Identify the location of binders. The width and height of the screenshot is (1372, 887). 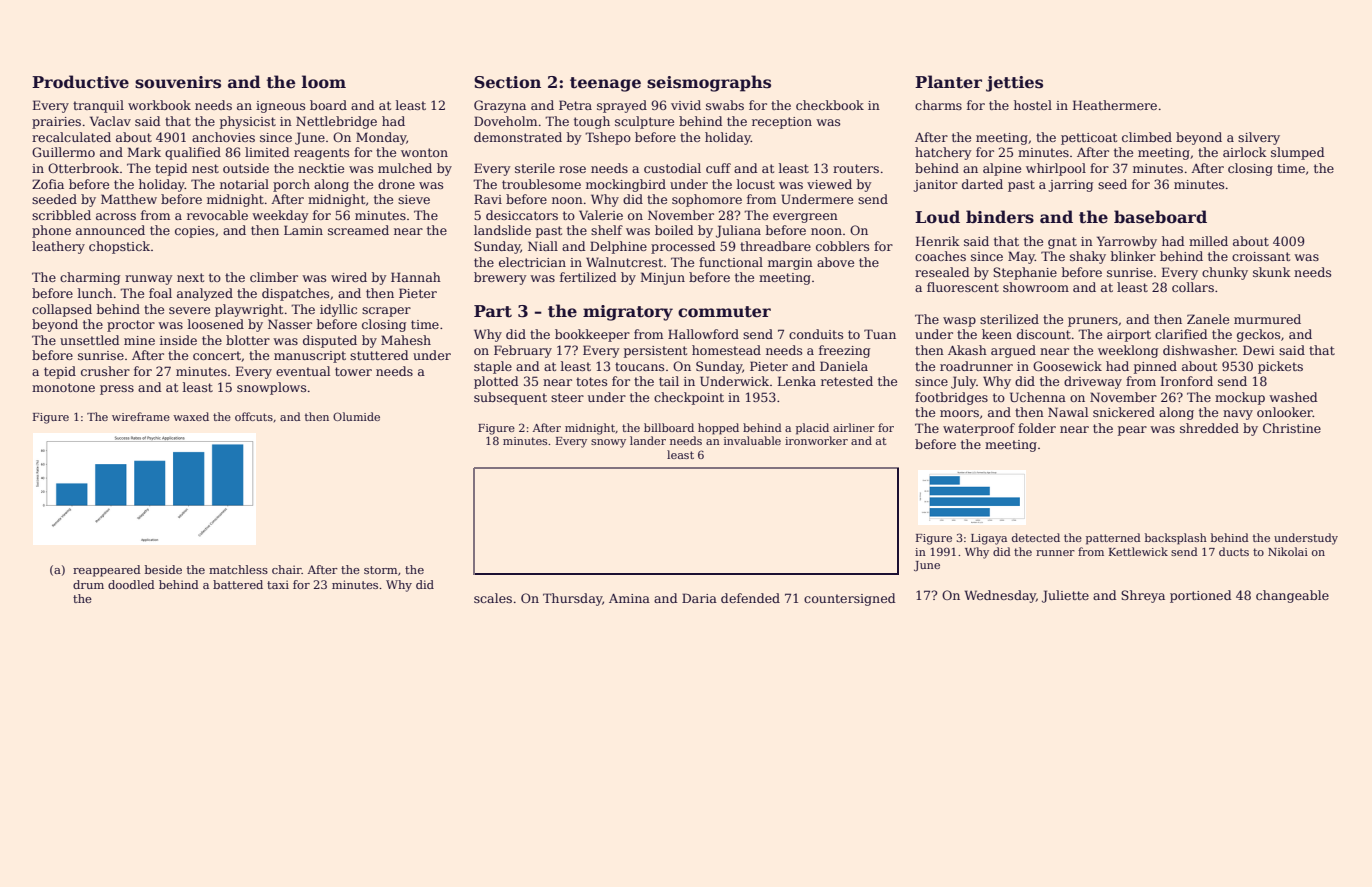
(1000, 217).
